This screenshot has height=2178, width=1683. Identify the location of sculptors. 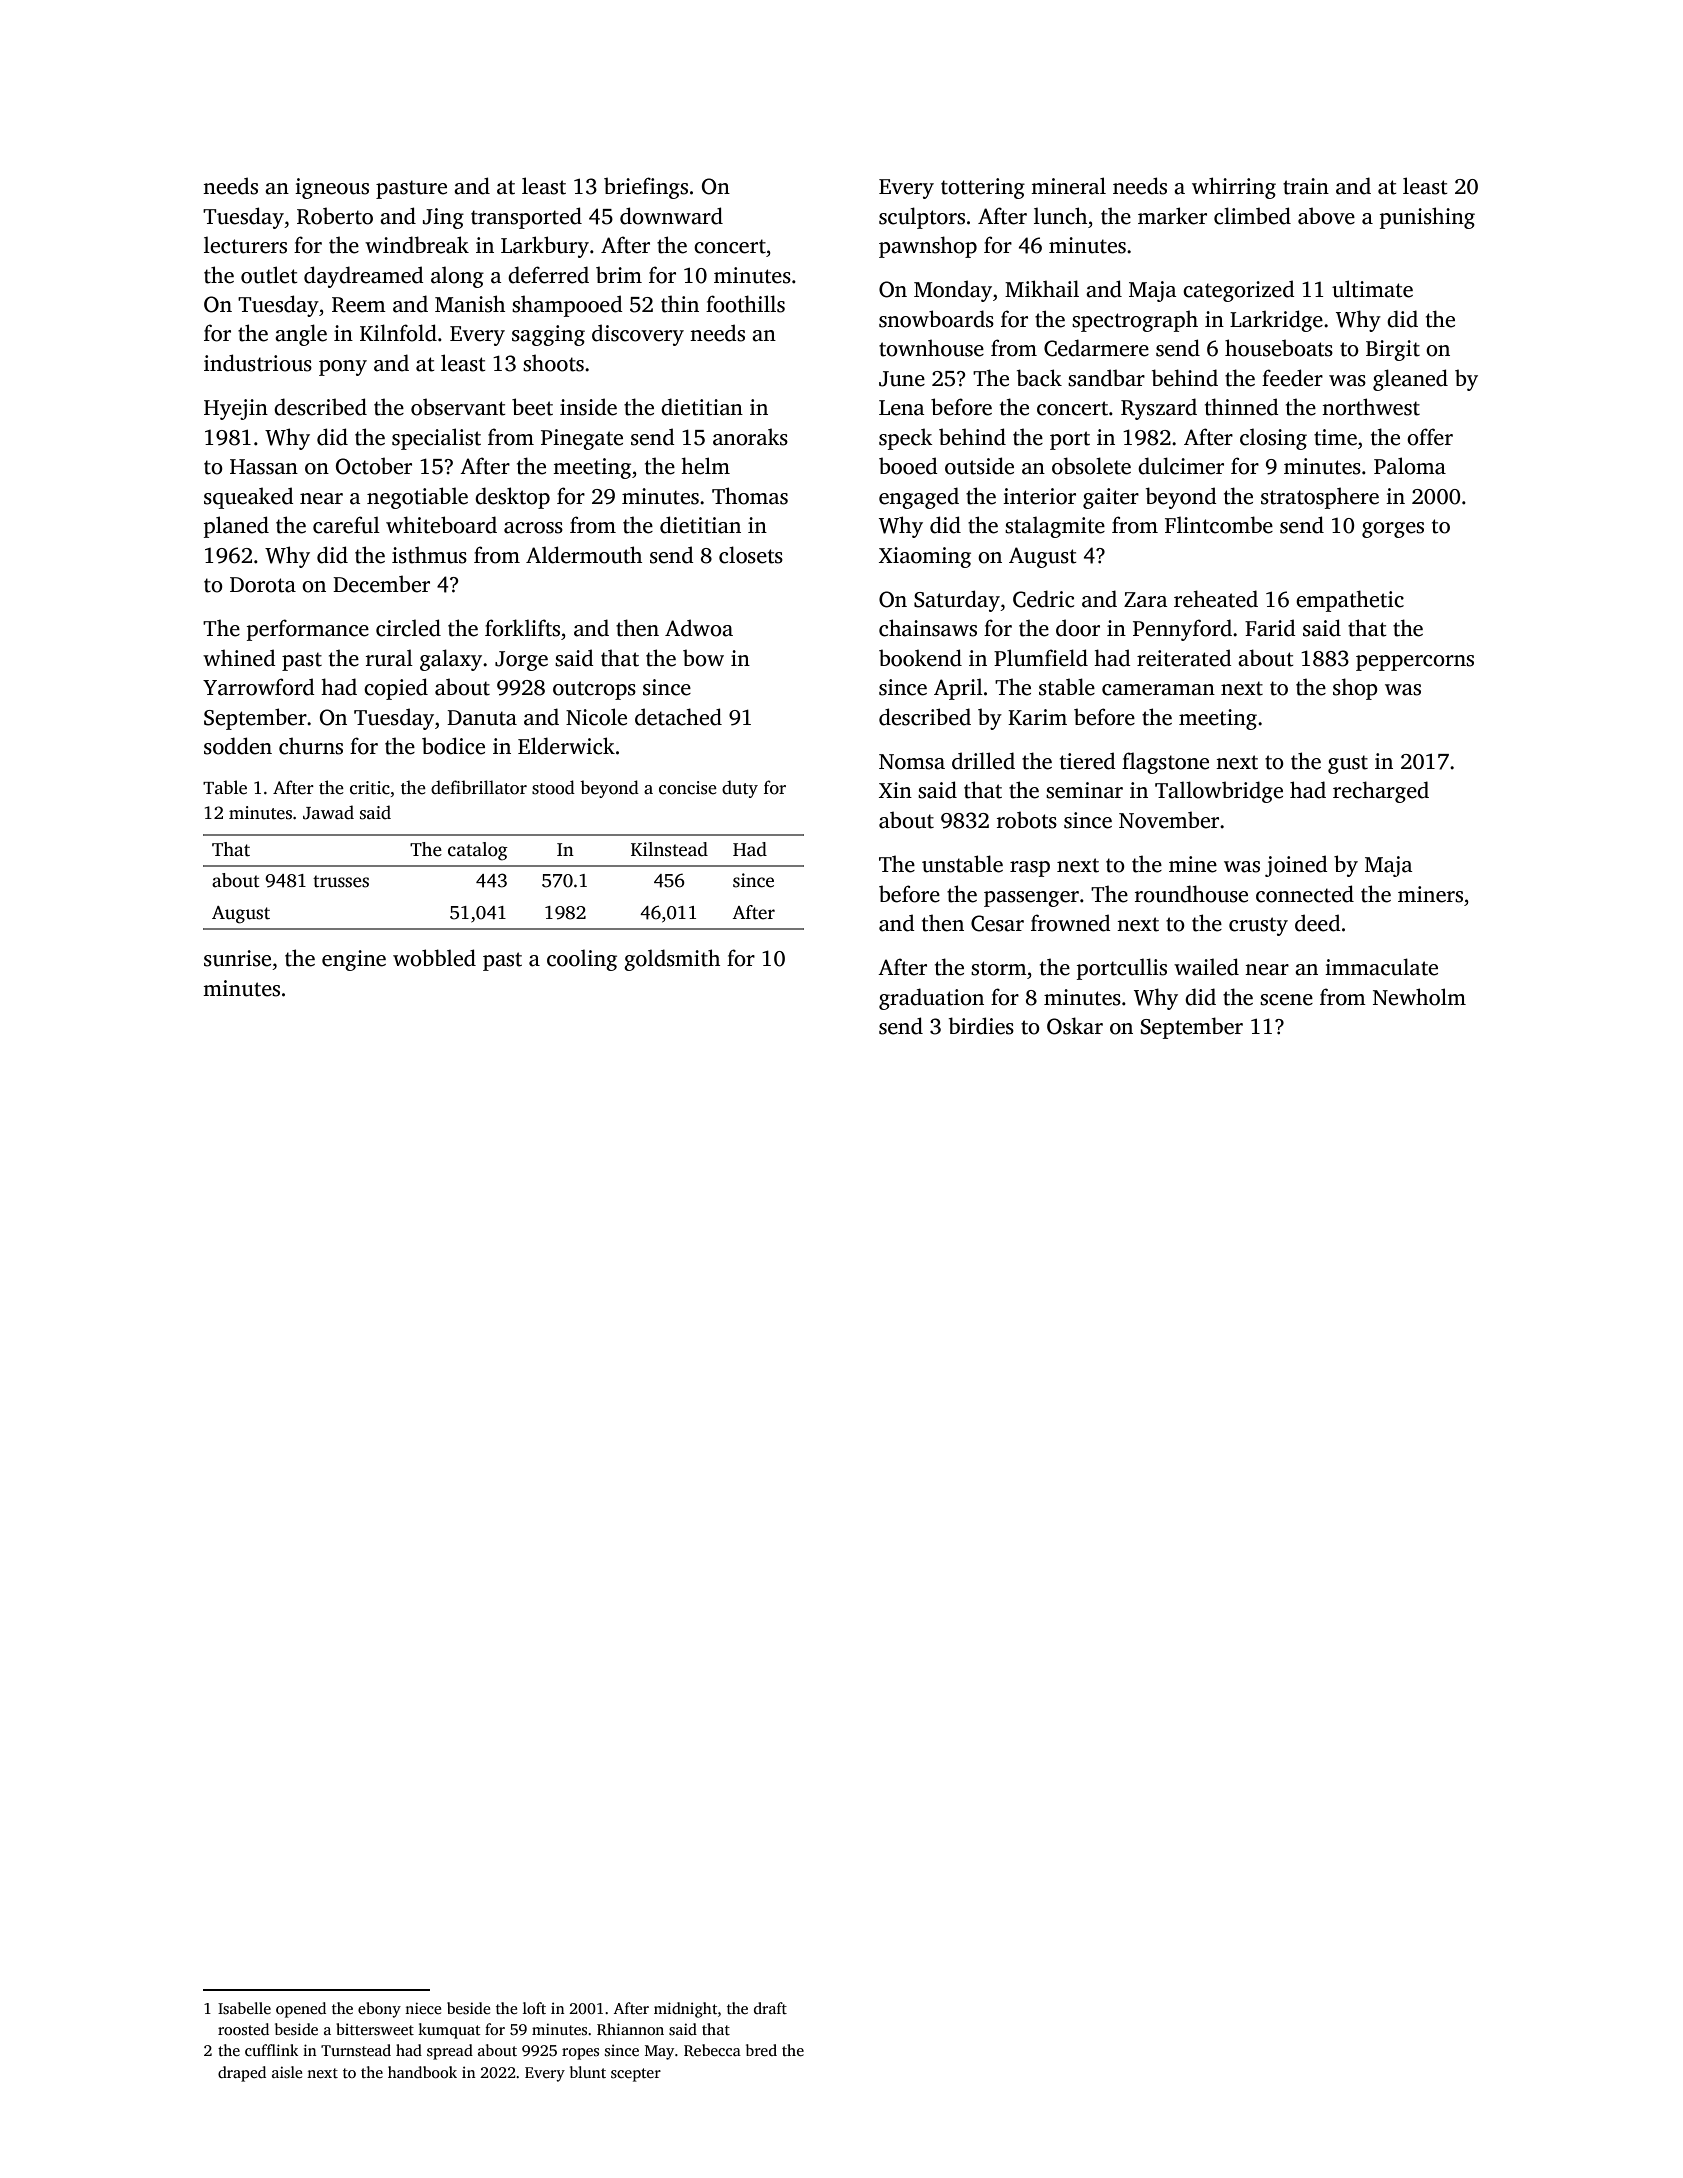
(922, 218).
